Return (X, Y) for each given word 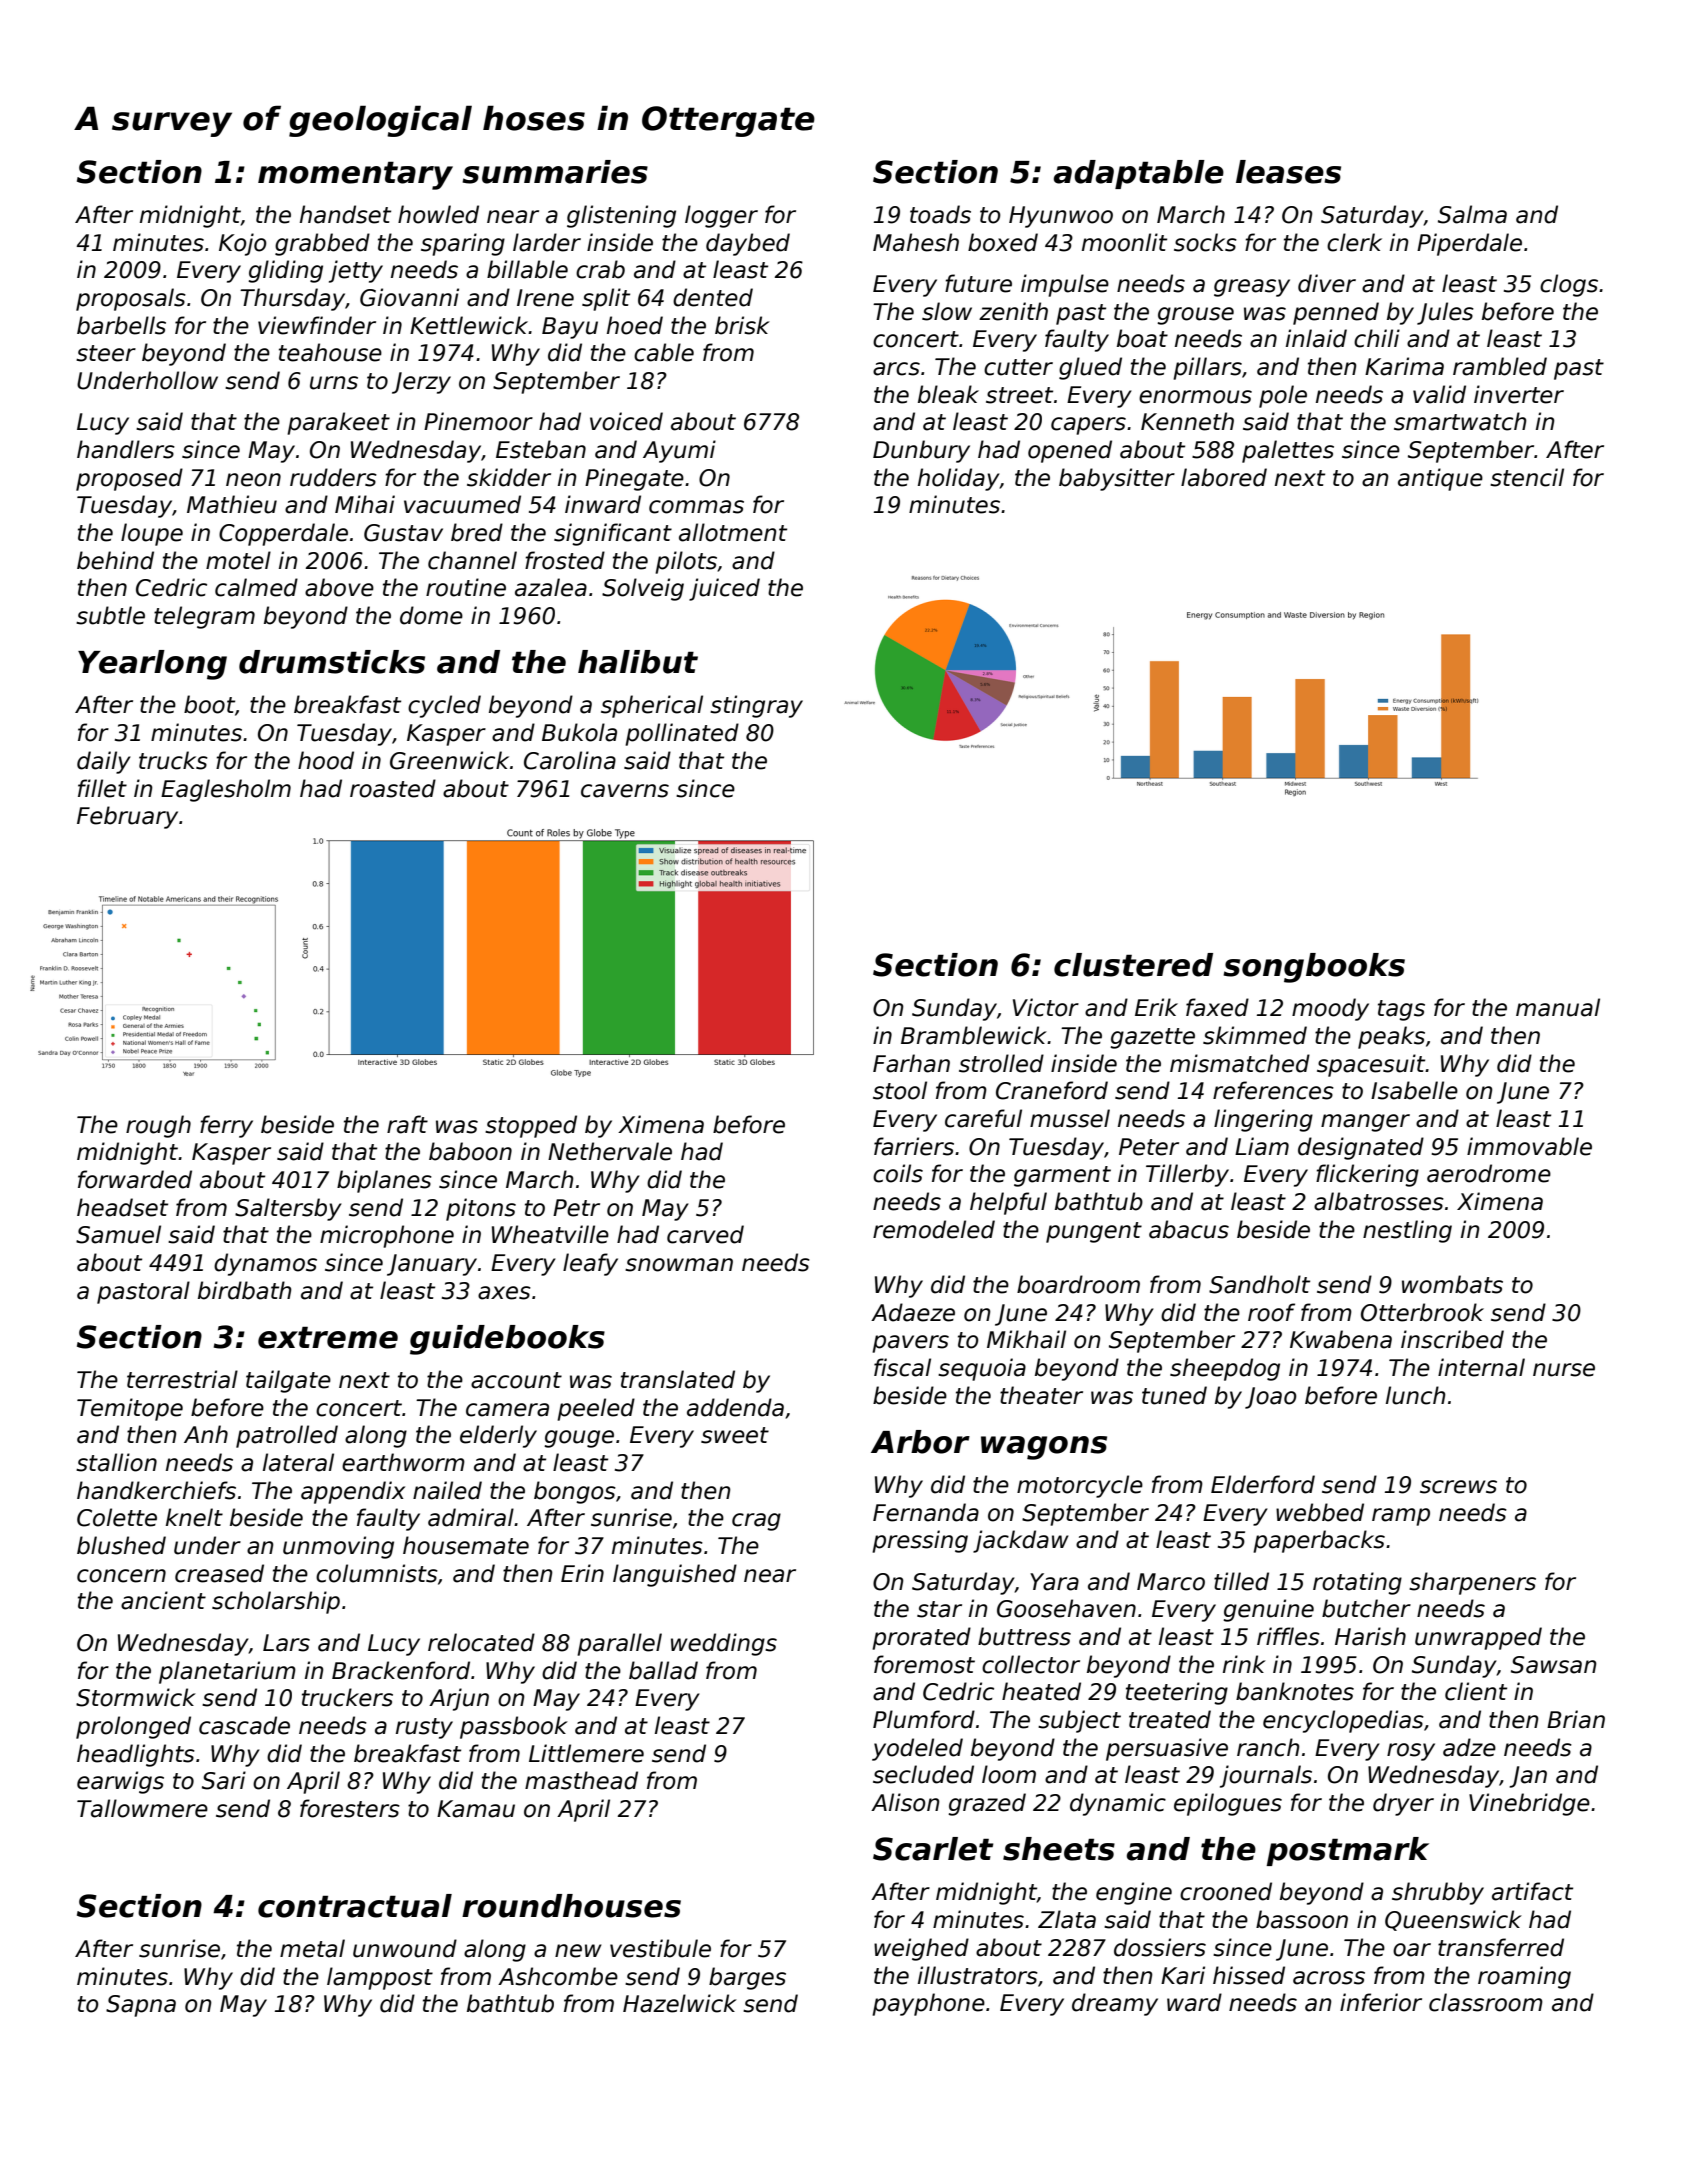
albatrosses (1379, 1201)
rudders (333, 477)
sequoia (982, 1369)
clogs (1569, 285)
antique (1440, 479)
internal (1481, 1367)
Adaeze (913, 1312)
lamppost (380, 1978)
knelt (194, 1517)
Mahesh (916, 242)
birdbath (245, 1290)
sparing (463, 244)
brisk (742, 325)
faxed (1217, 1007)
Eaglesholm (226, 790)
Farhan (911, 1063)
